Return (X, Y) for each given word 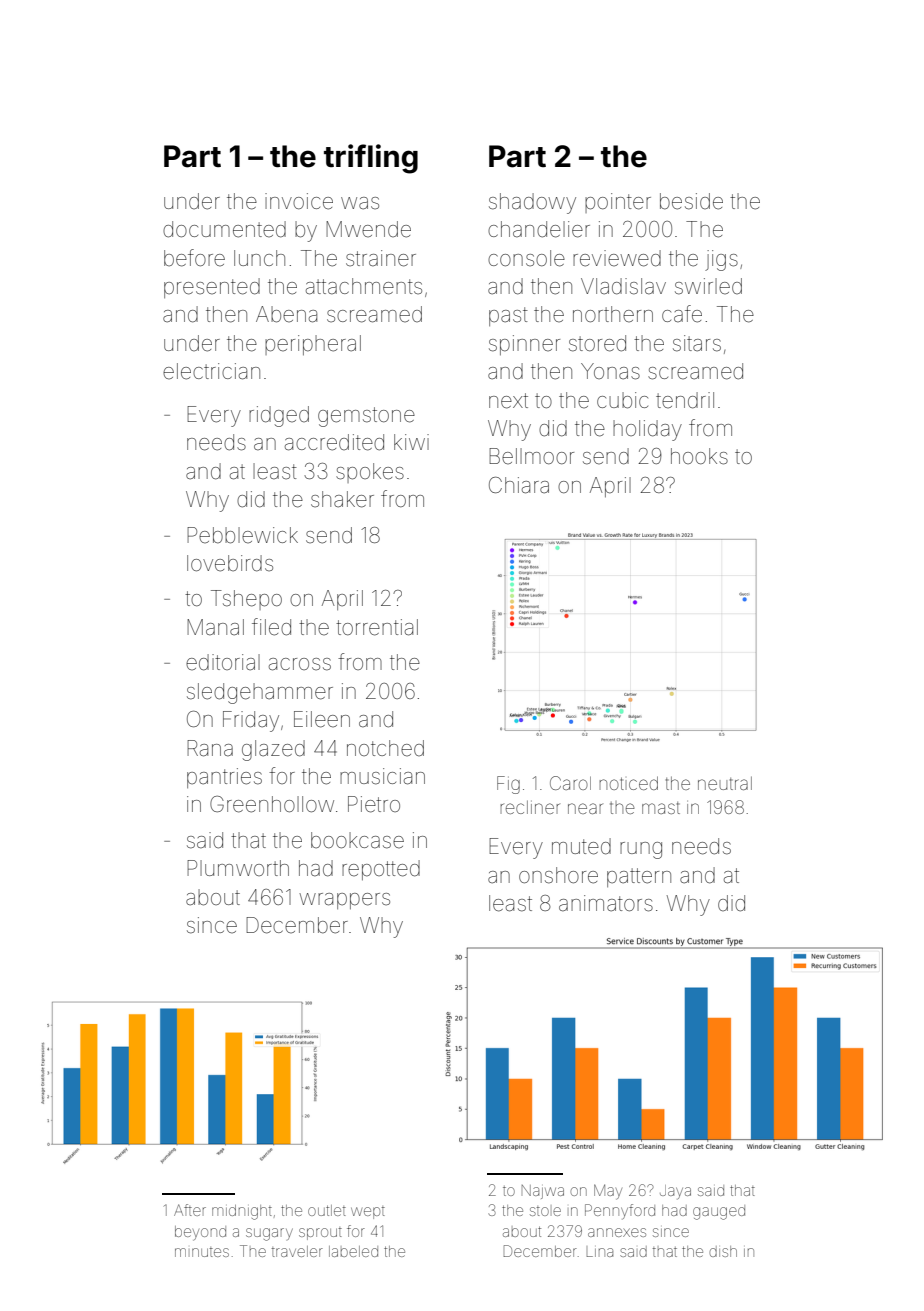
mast (661, 808)
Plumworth (238, 868)
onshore (558, 875)
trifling (371, 159)
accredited (334, 442)
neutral (725, 783)
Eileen (322, 719)
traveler (297, 1251)
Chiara (519, 485)
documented (224, 229)
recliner (530, 807)
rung (641, 850)
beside (691, 201)
